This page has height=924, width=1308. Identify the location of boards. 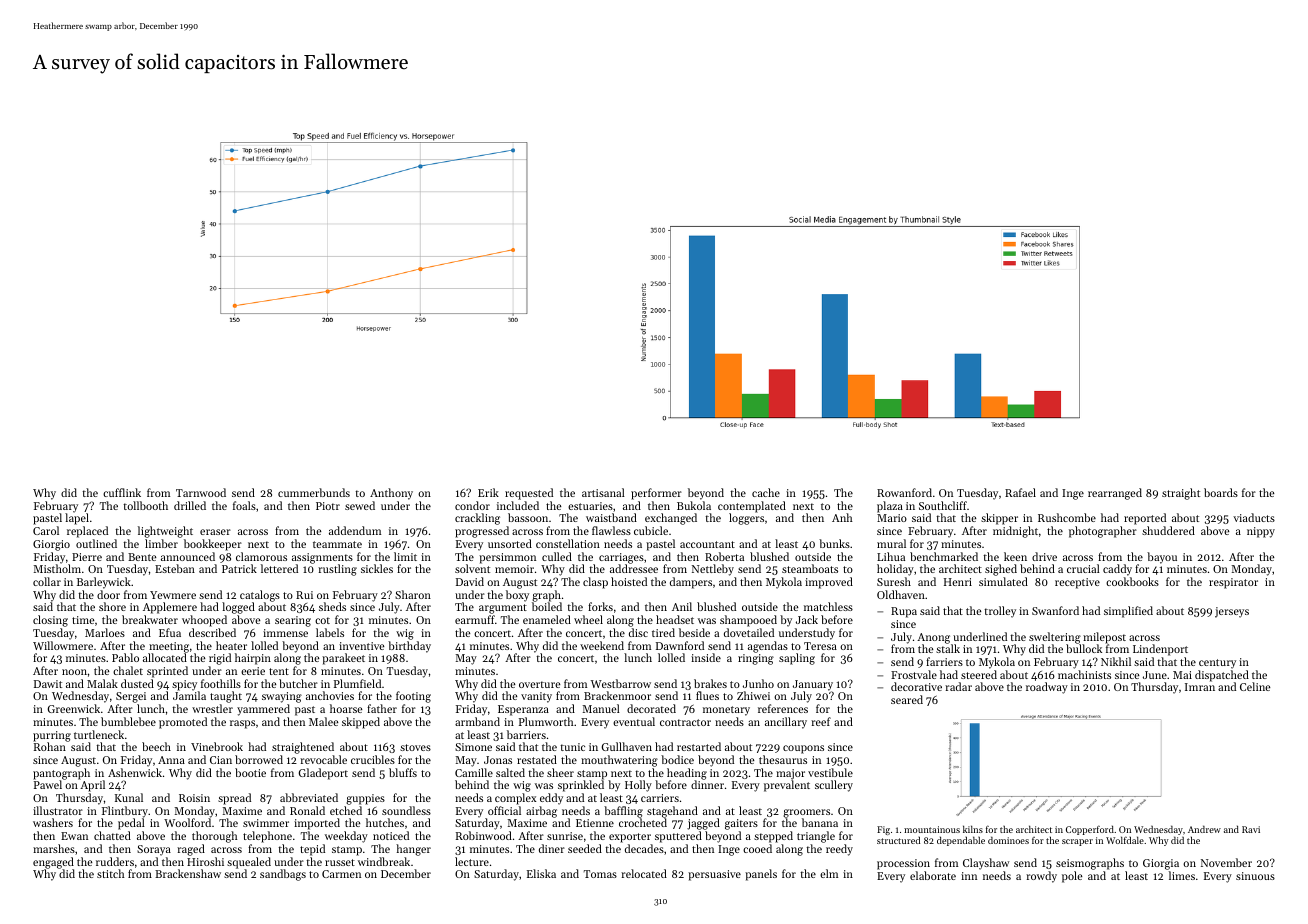
(1221, 492).
